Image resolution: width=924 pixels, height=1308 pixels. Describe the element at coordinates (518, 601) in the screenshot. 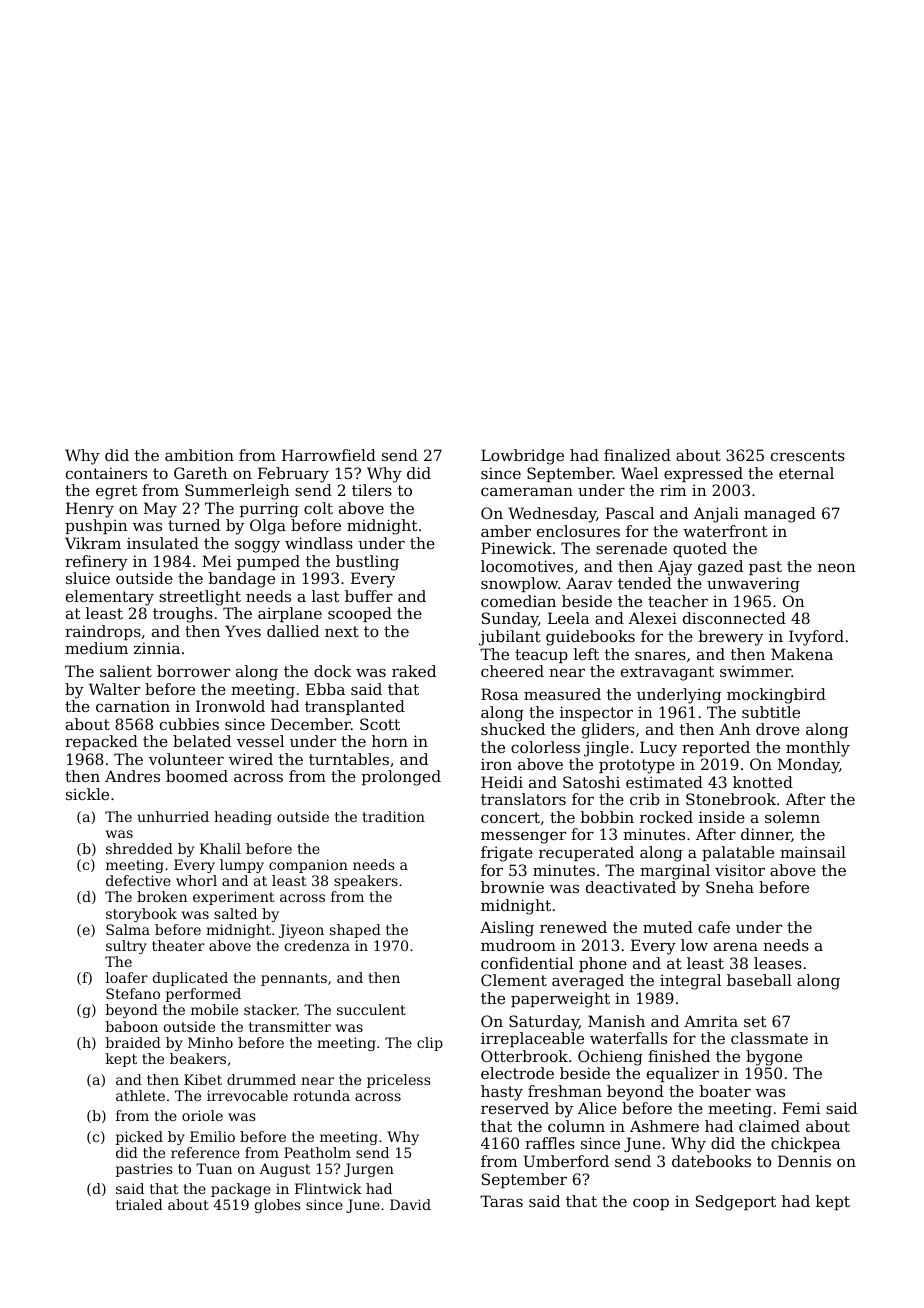

I see `comedian` at that location.
